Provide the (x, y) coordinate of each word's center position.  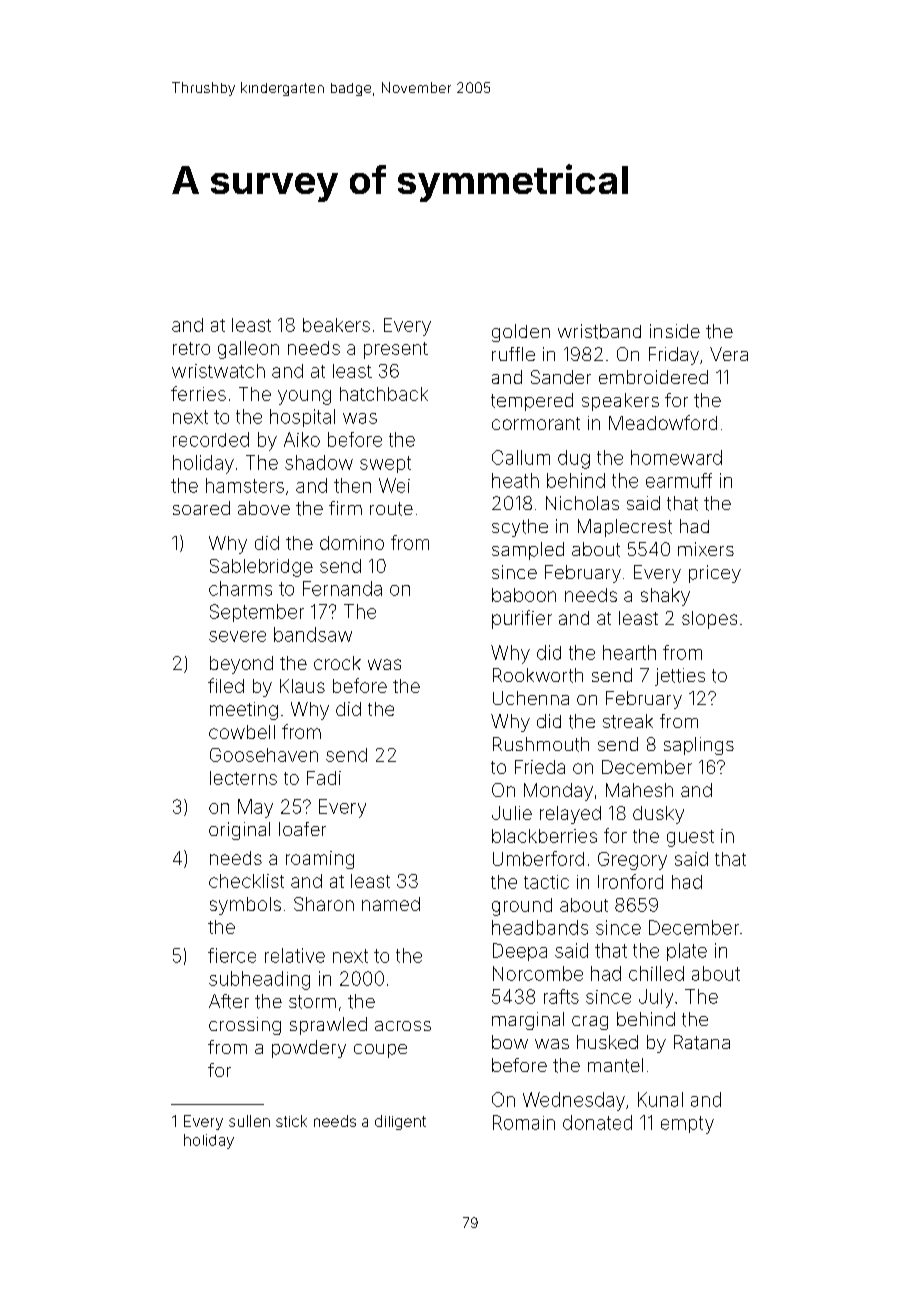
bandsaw (313, 634)
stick (291, 1121)
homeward (676, 457)
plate (687, 952)
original (239, 831)
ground (522, 907)
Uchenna (531, 698)
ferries (198, 393)
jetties (680, 677)
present (396, 350)
